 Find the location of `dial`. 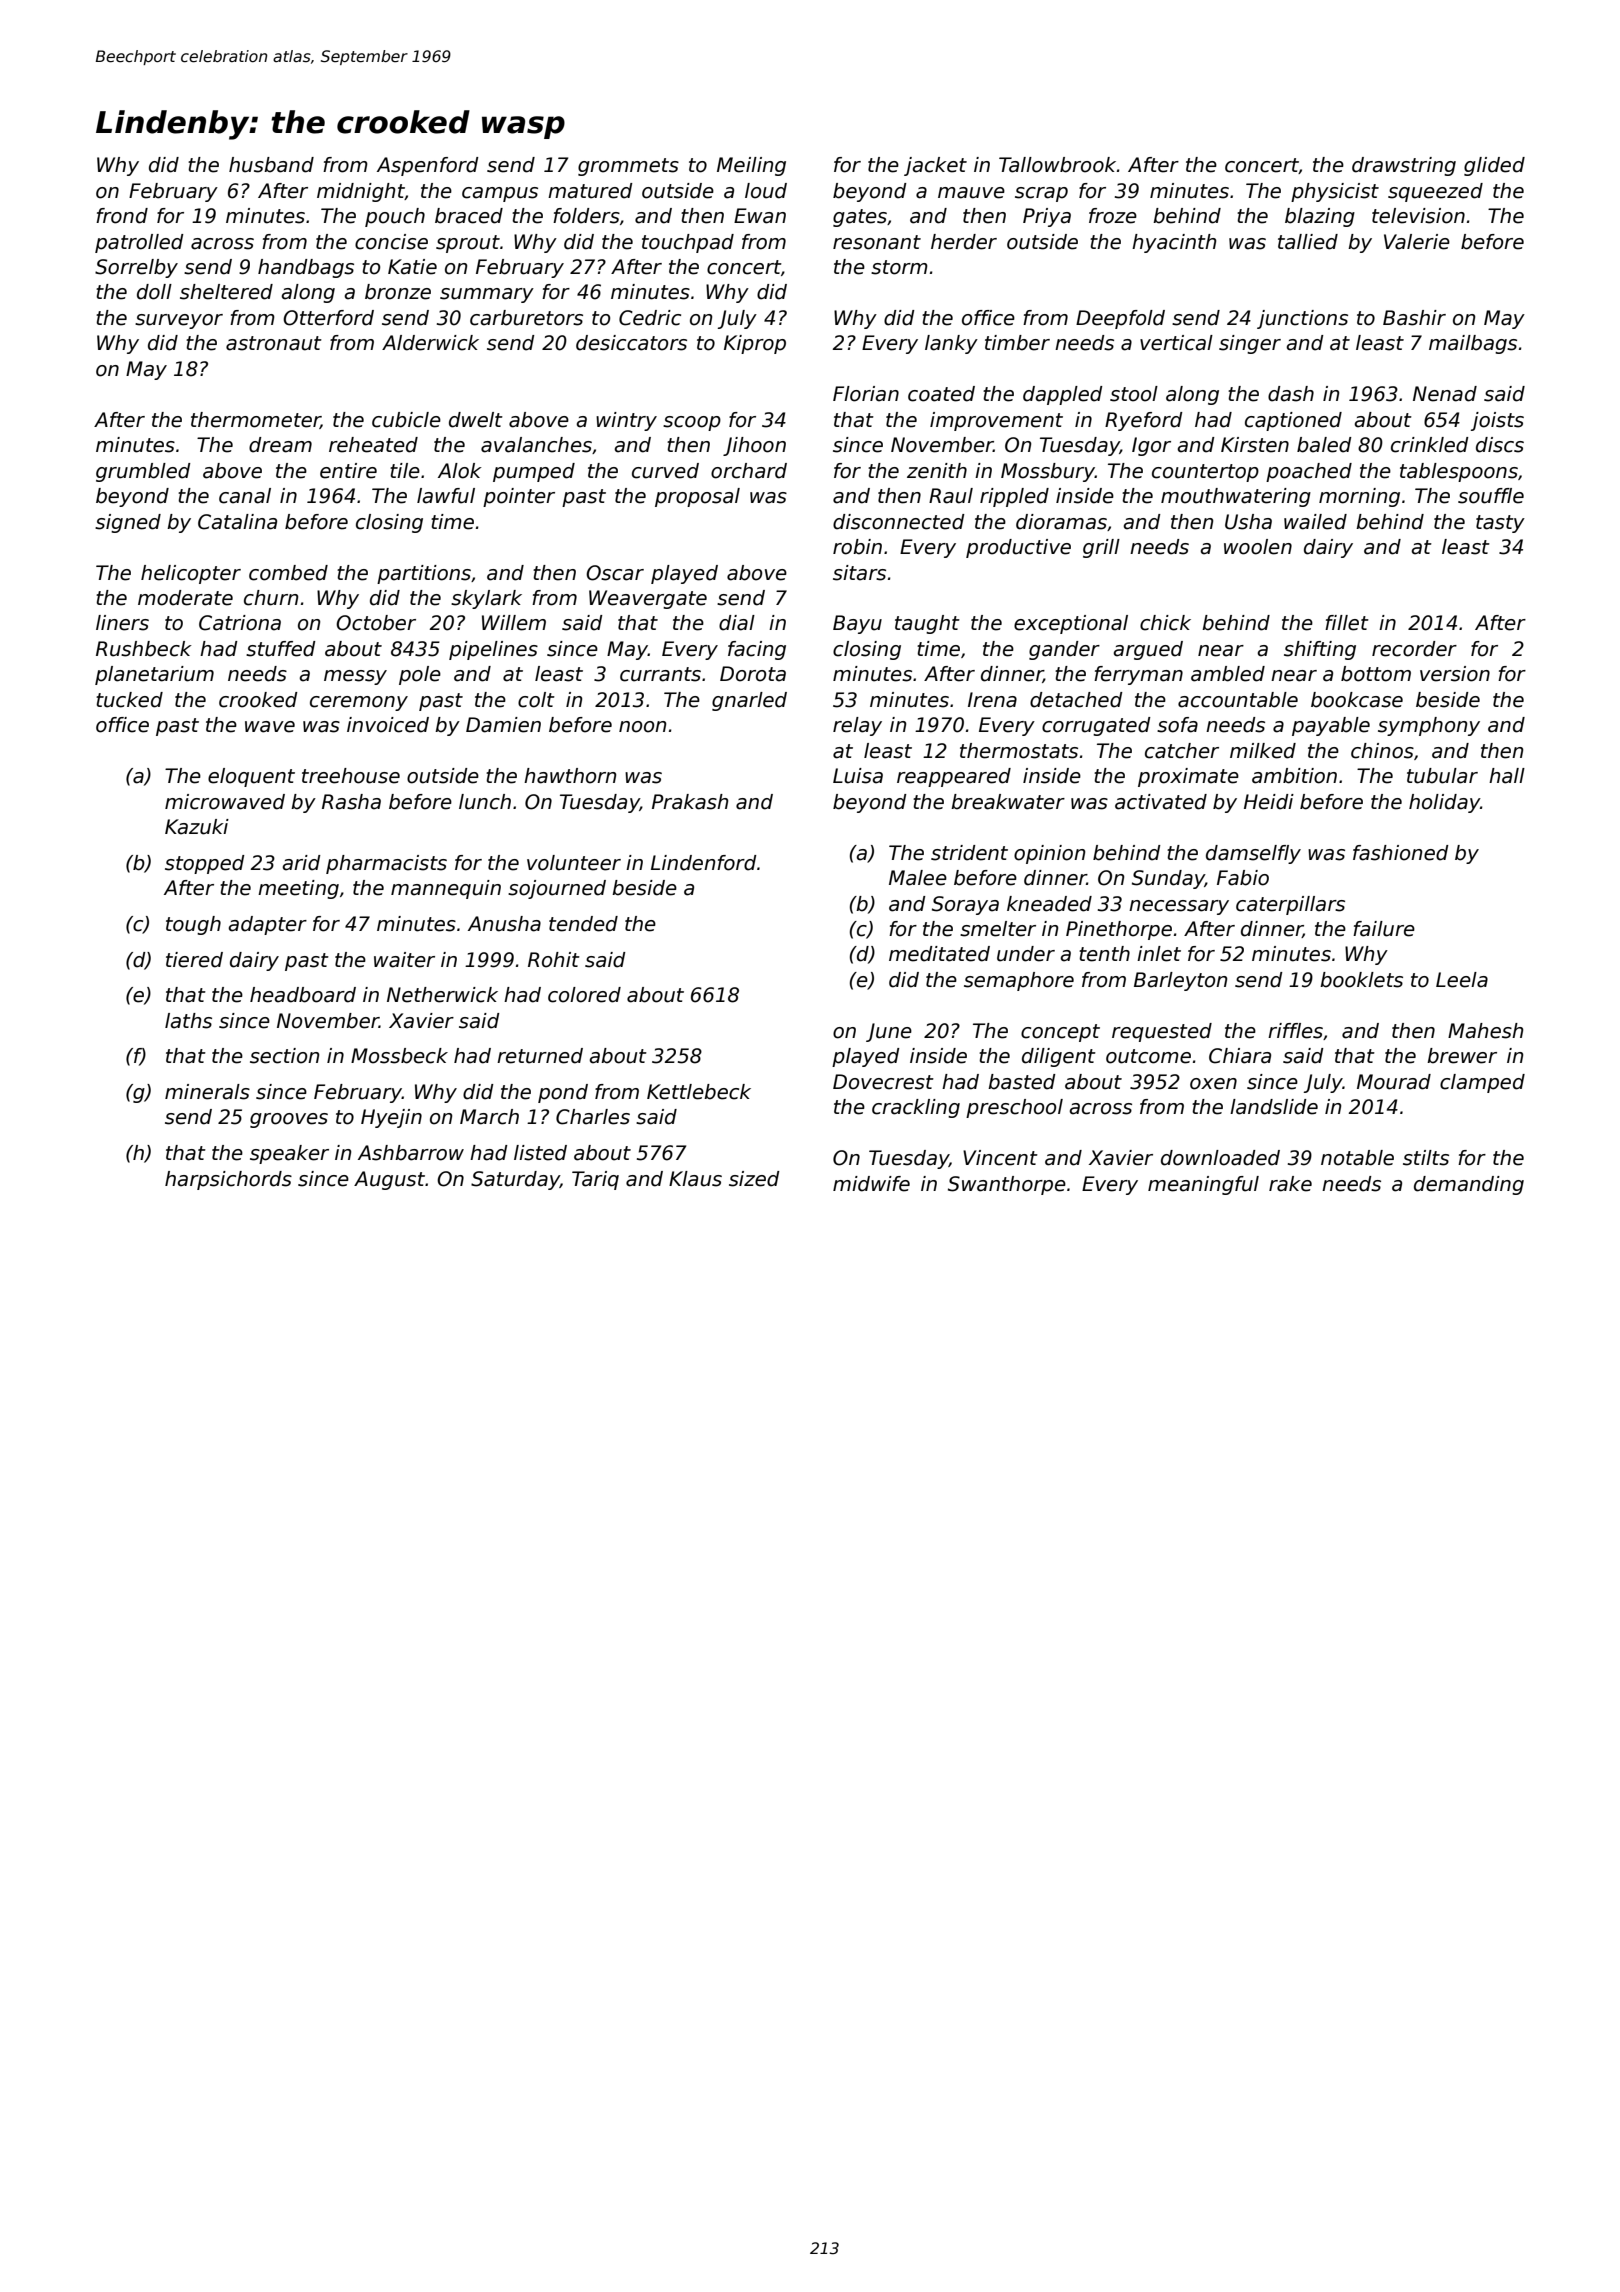

dial is located at coordinates (737, 623).
